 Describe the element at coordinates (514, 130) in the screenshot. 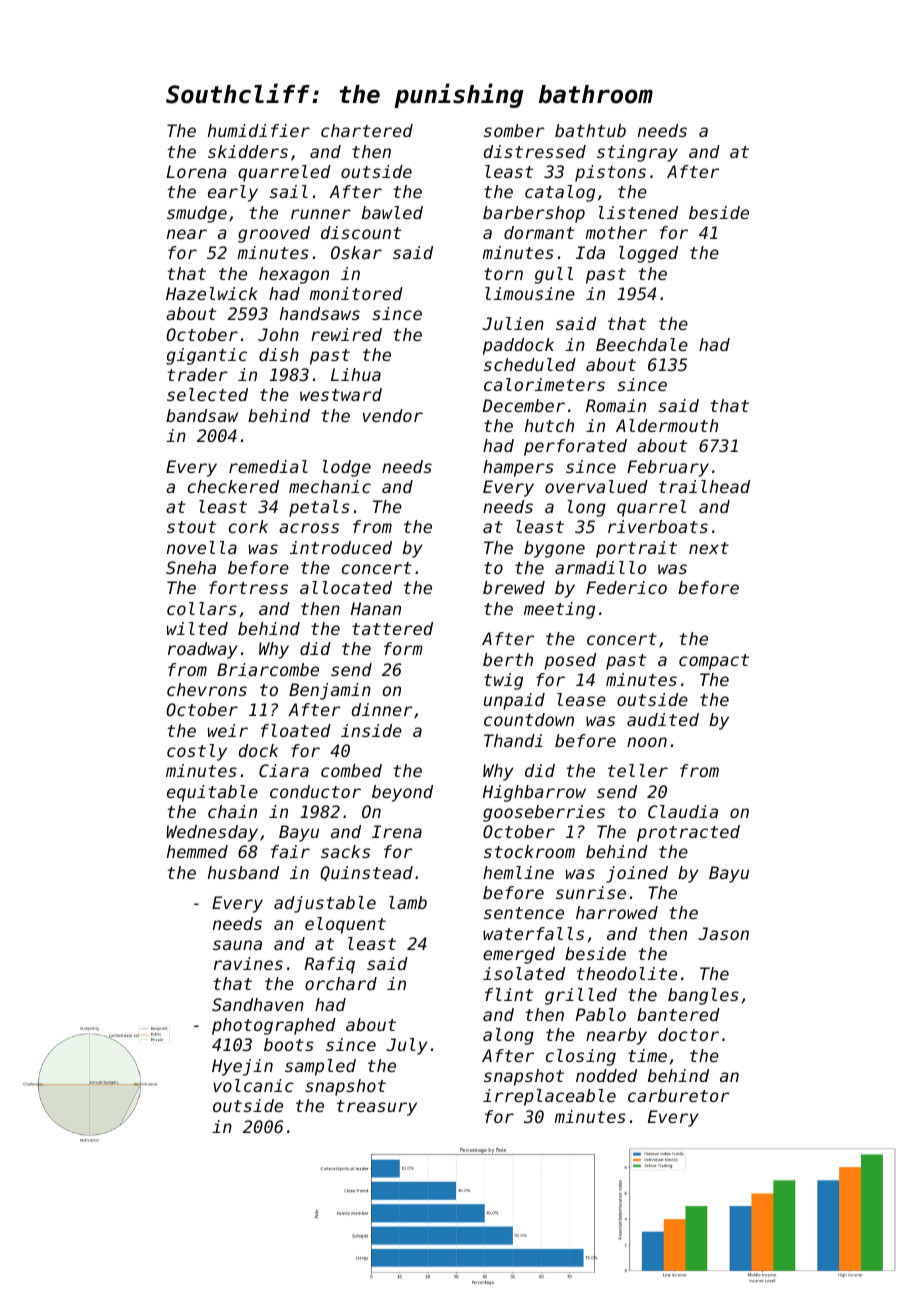

I see `somber` at that location.
